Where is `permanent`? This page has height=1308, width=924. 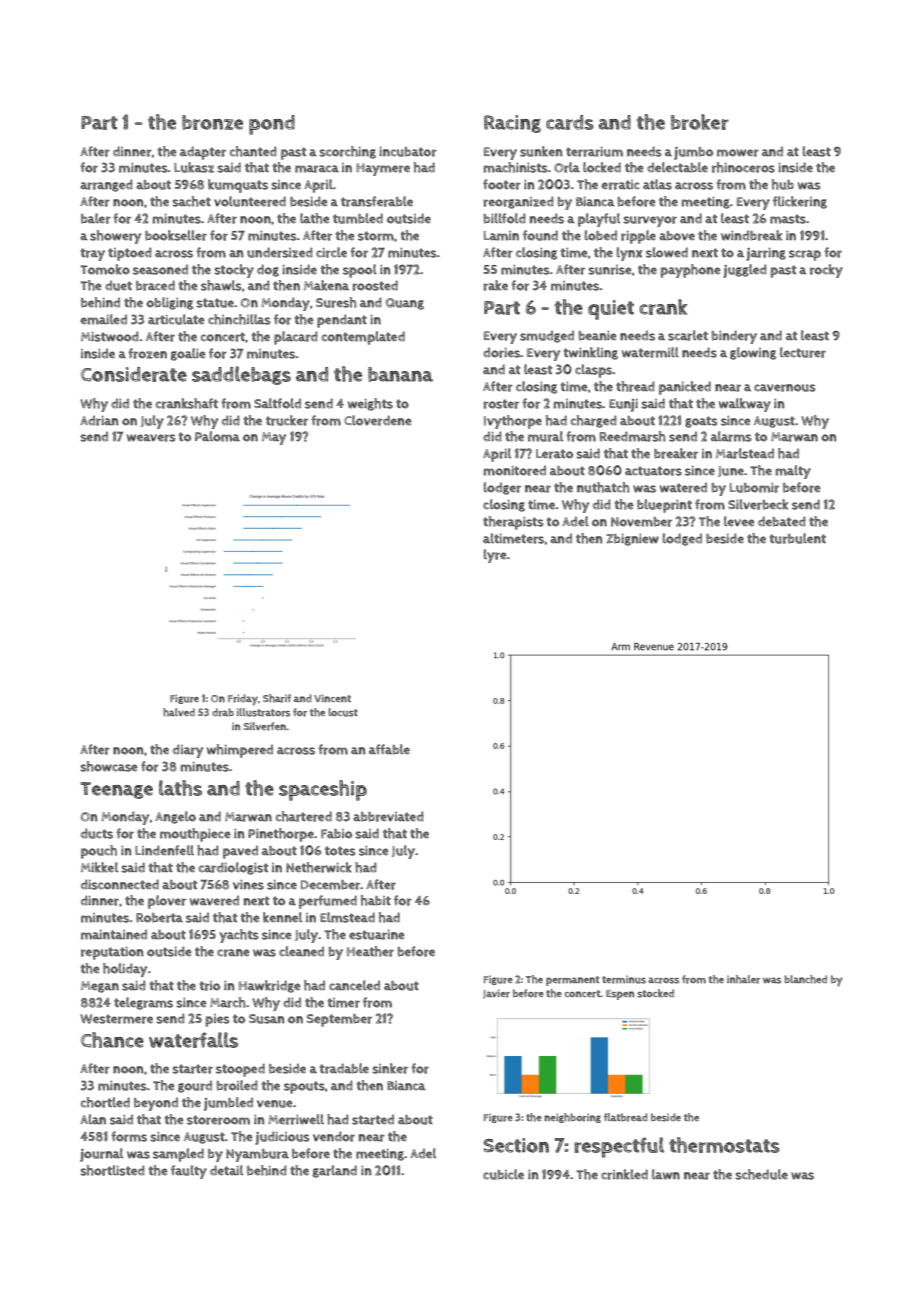 permanent is located at coordinates (572, 981).
